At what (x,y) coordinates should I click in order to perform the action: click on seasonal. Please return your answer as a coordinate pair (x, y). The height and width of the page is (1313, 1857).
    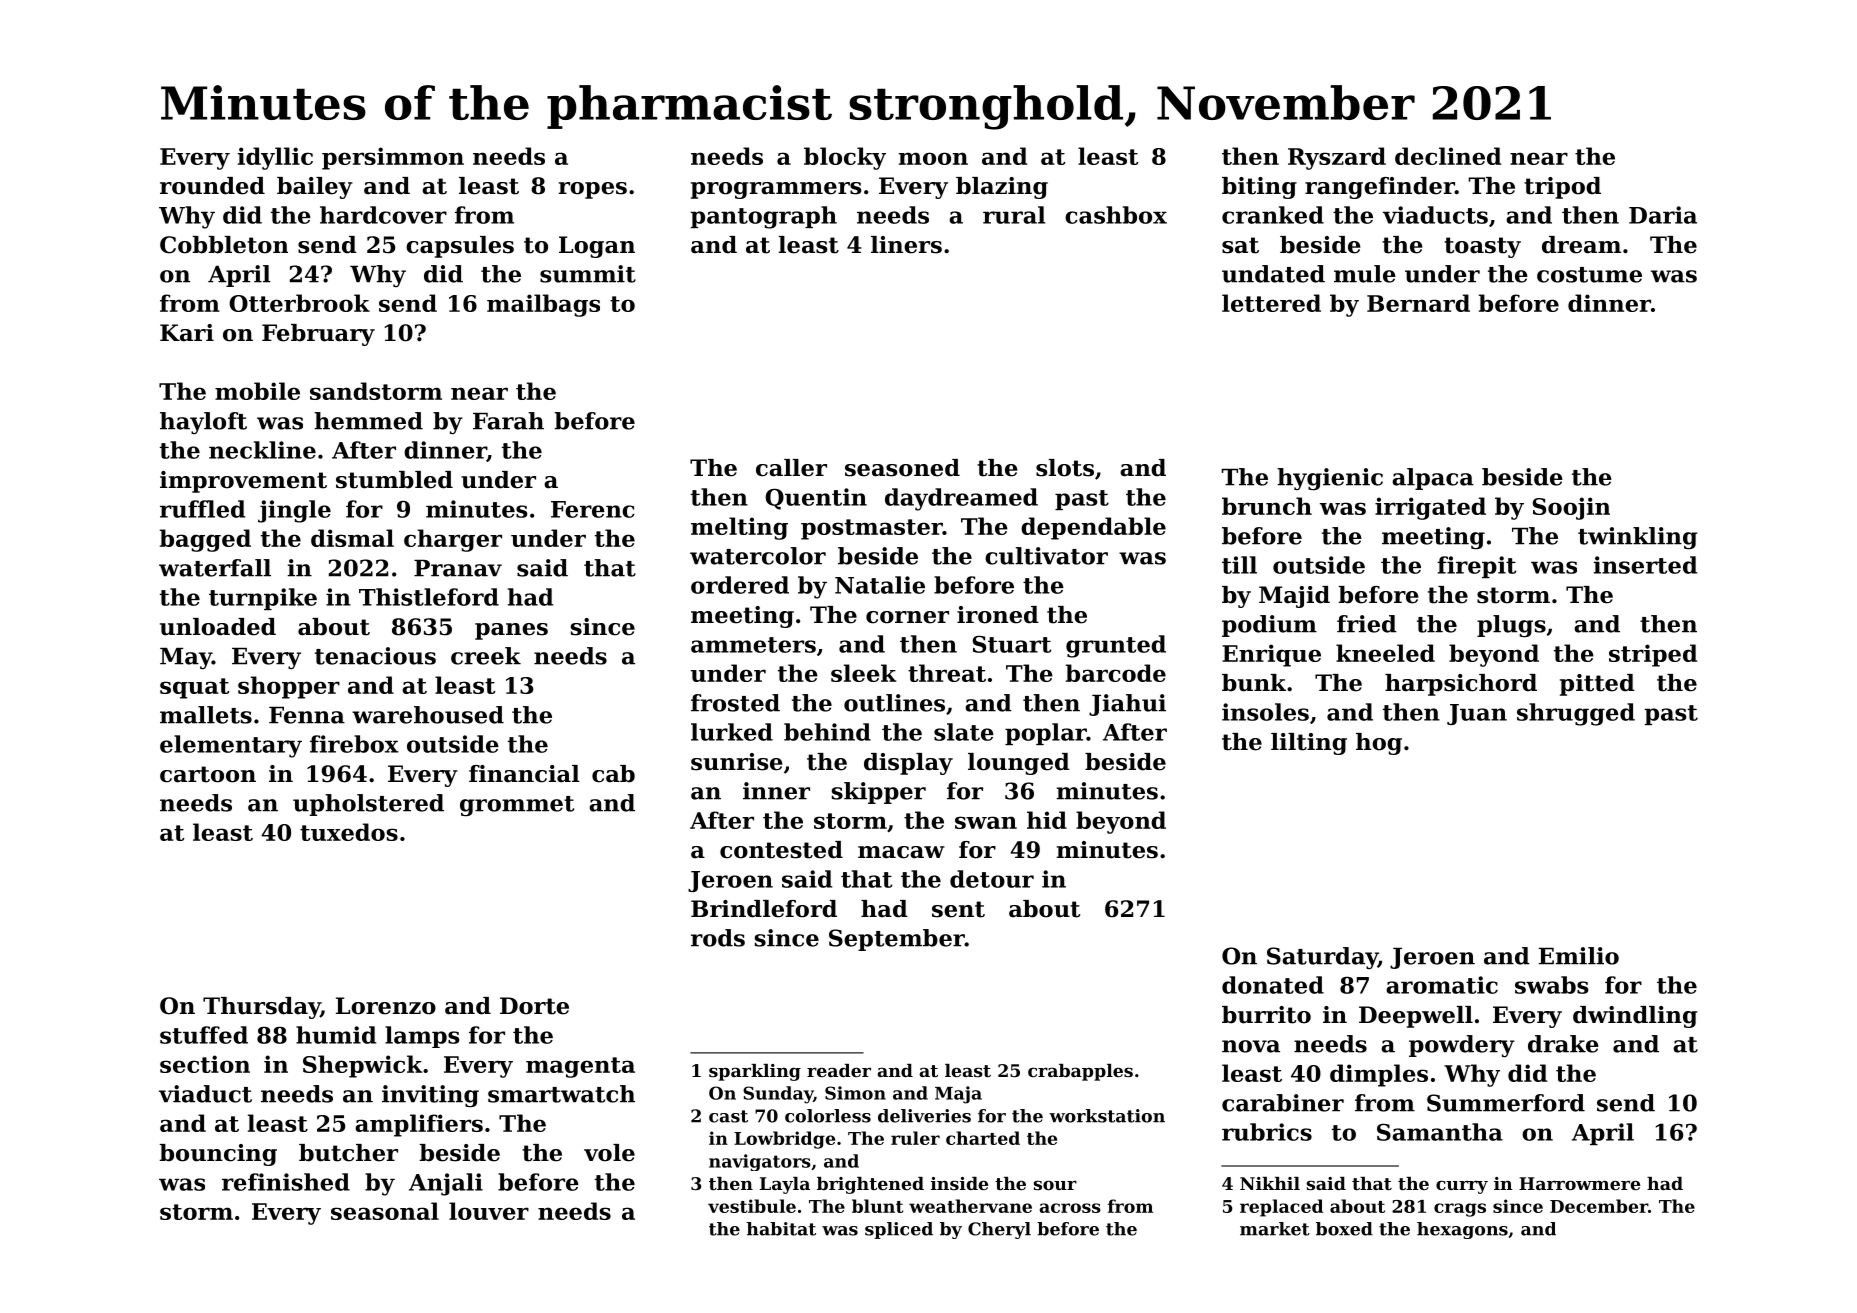
    Looking at the image, I should click on (385, 1211).
